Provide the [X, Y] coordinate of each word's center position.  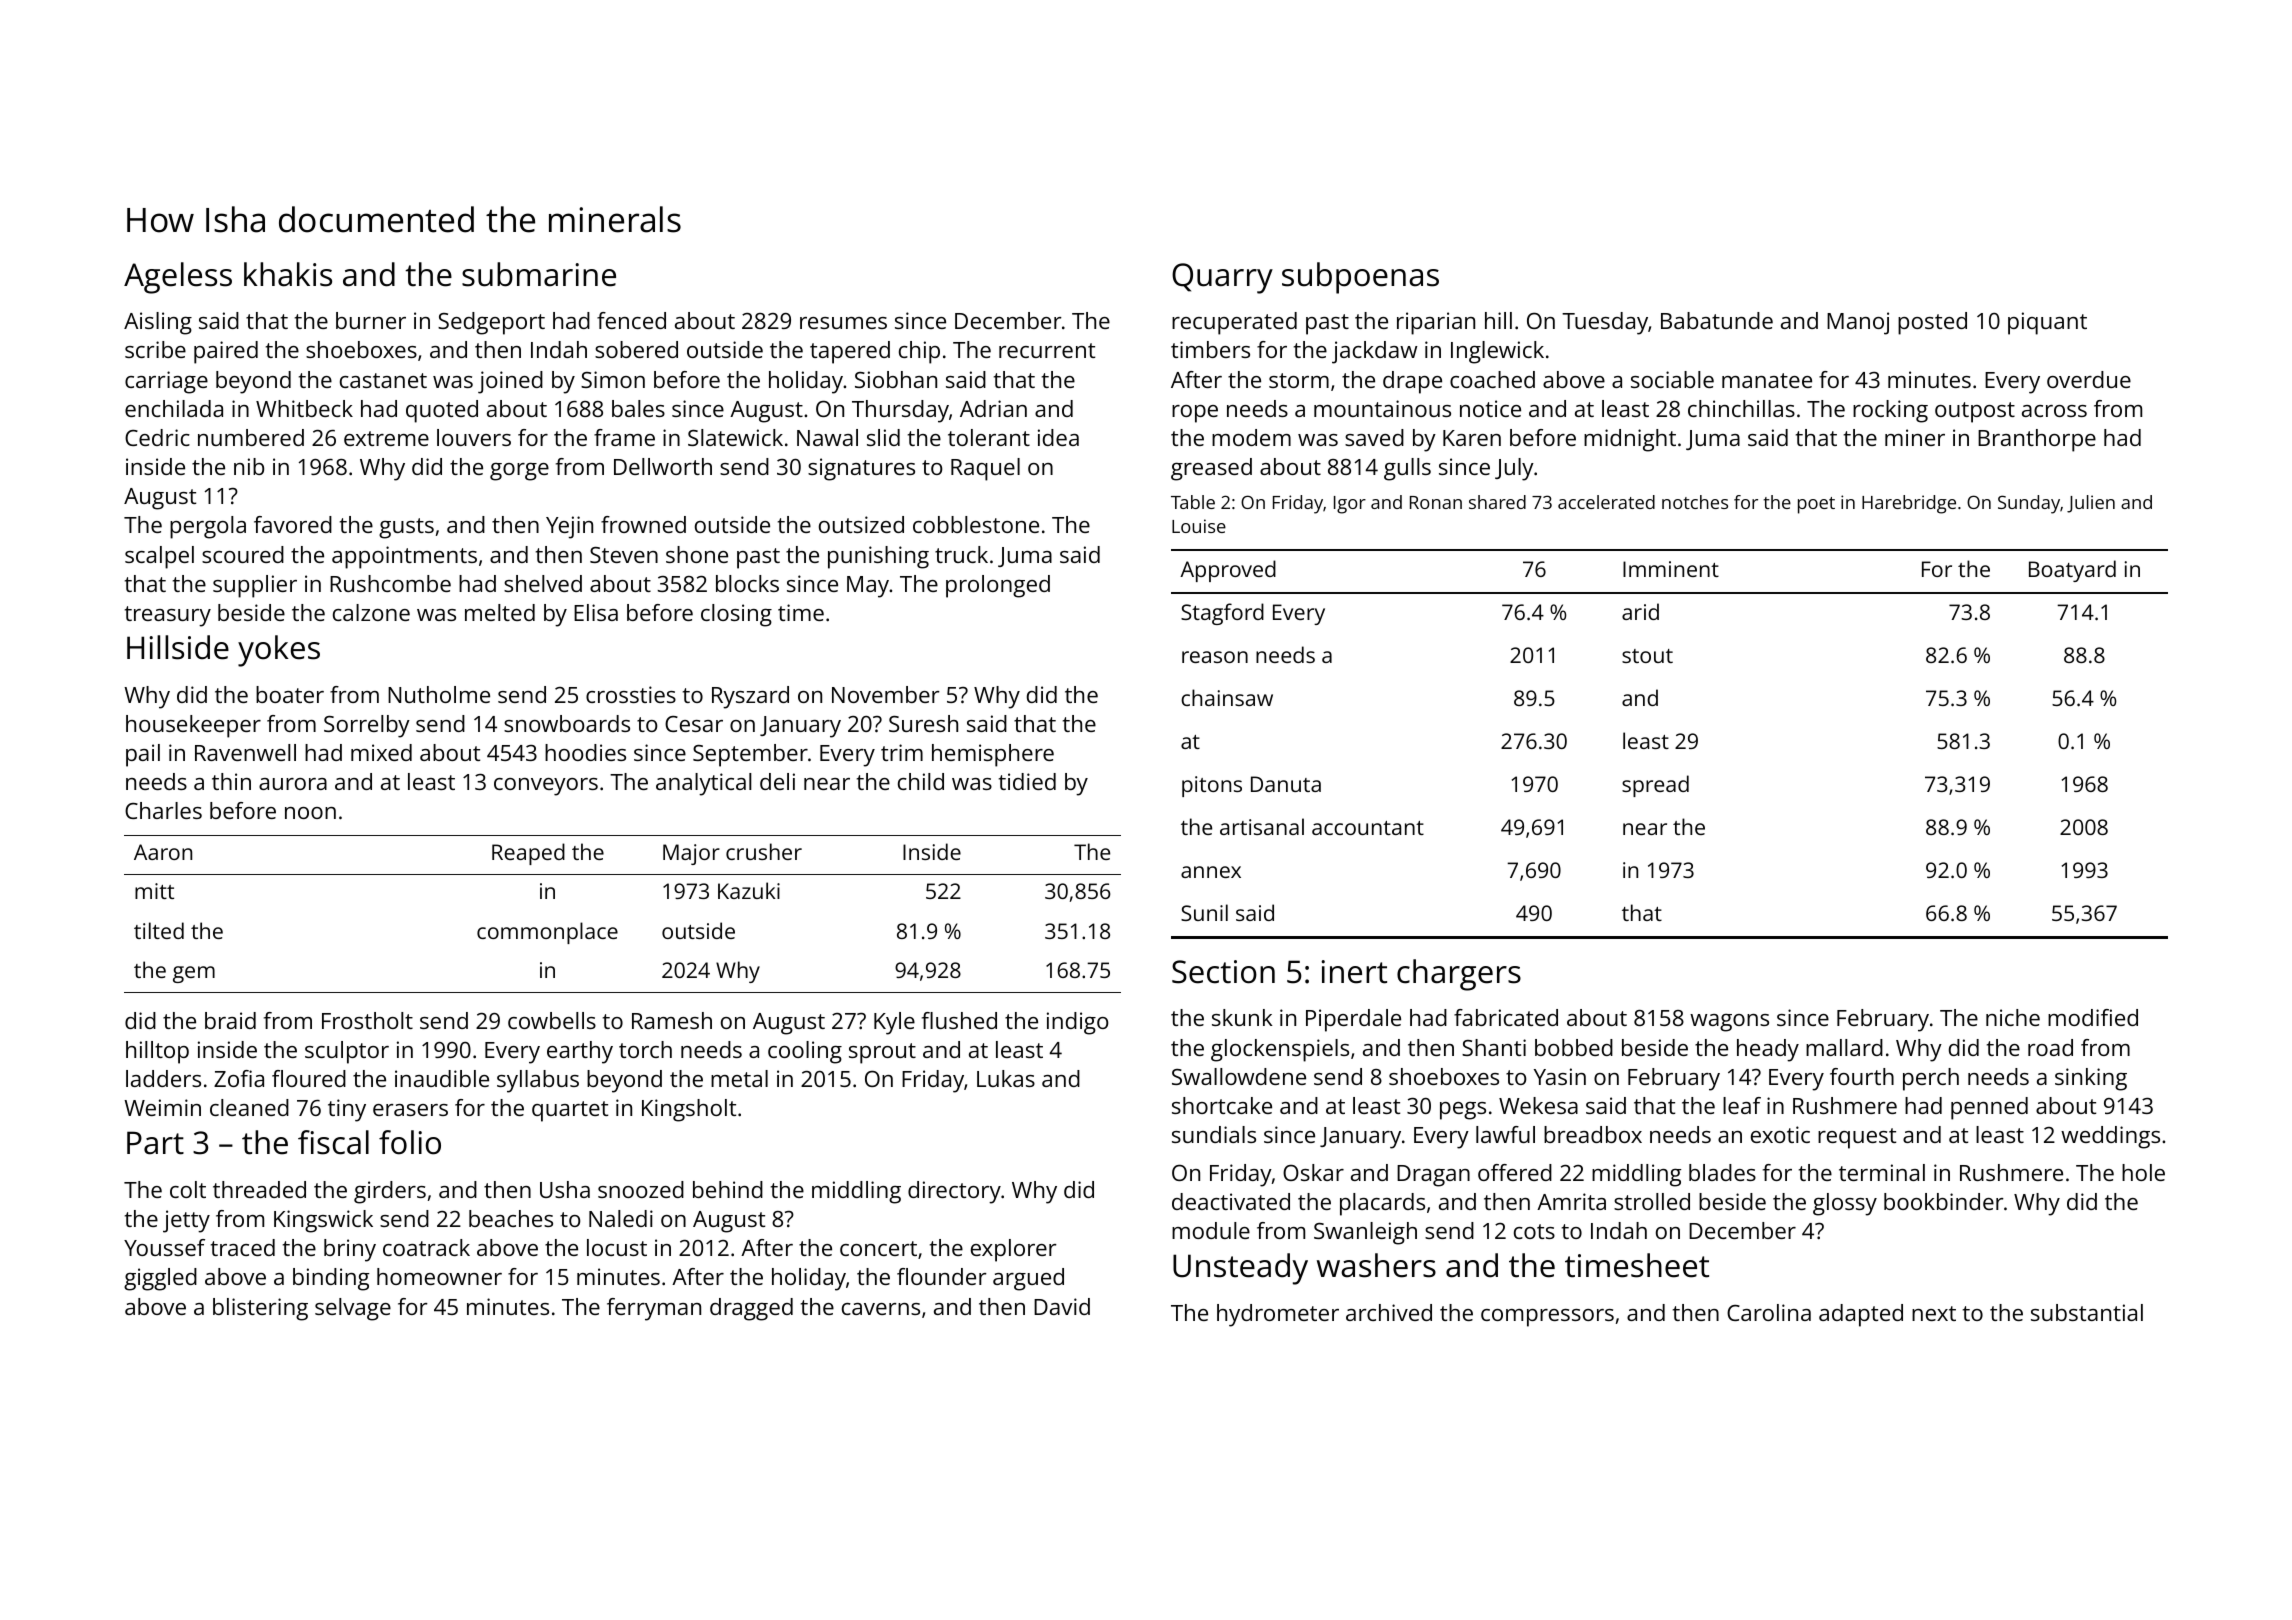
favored [293, 524]
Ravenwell [245, 752]
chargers [1459, 975]
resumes [843, 323]
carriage [166, 382]
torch [645, 1049]
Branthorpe [2037, 440]
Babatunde [1717, 320]
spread [1655, 786]
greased [1211, 469]
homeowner [439, 1276]
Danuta [1286, 784]
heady [1768, 1050]
